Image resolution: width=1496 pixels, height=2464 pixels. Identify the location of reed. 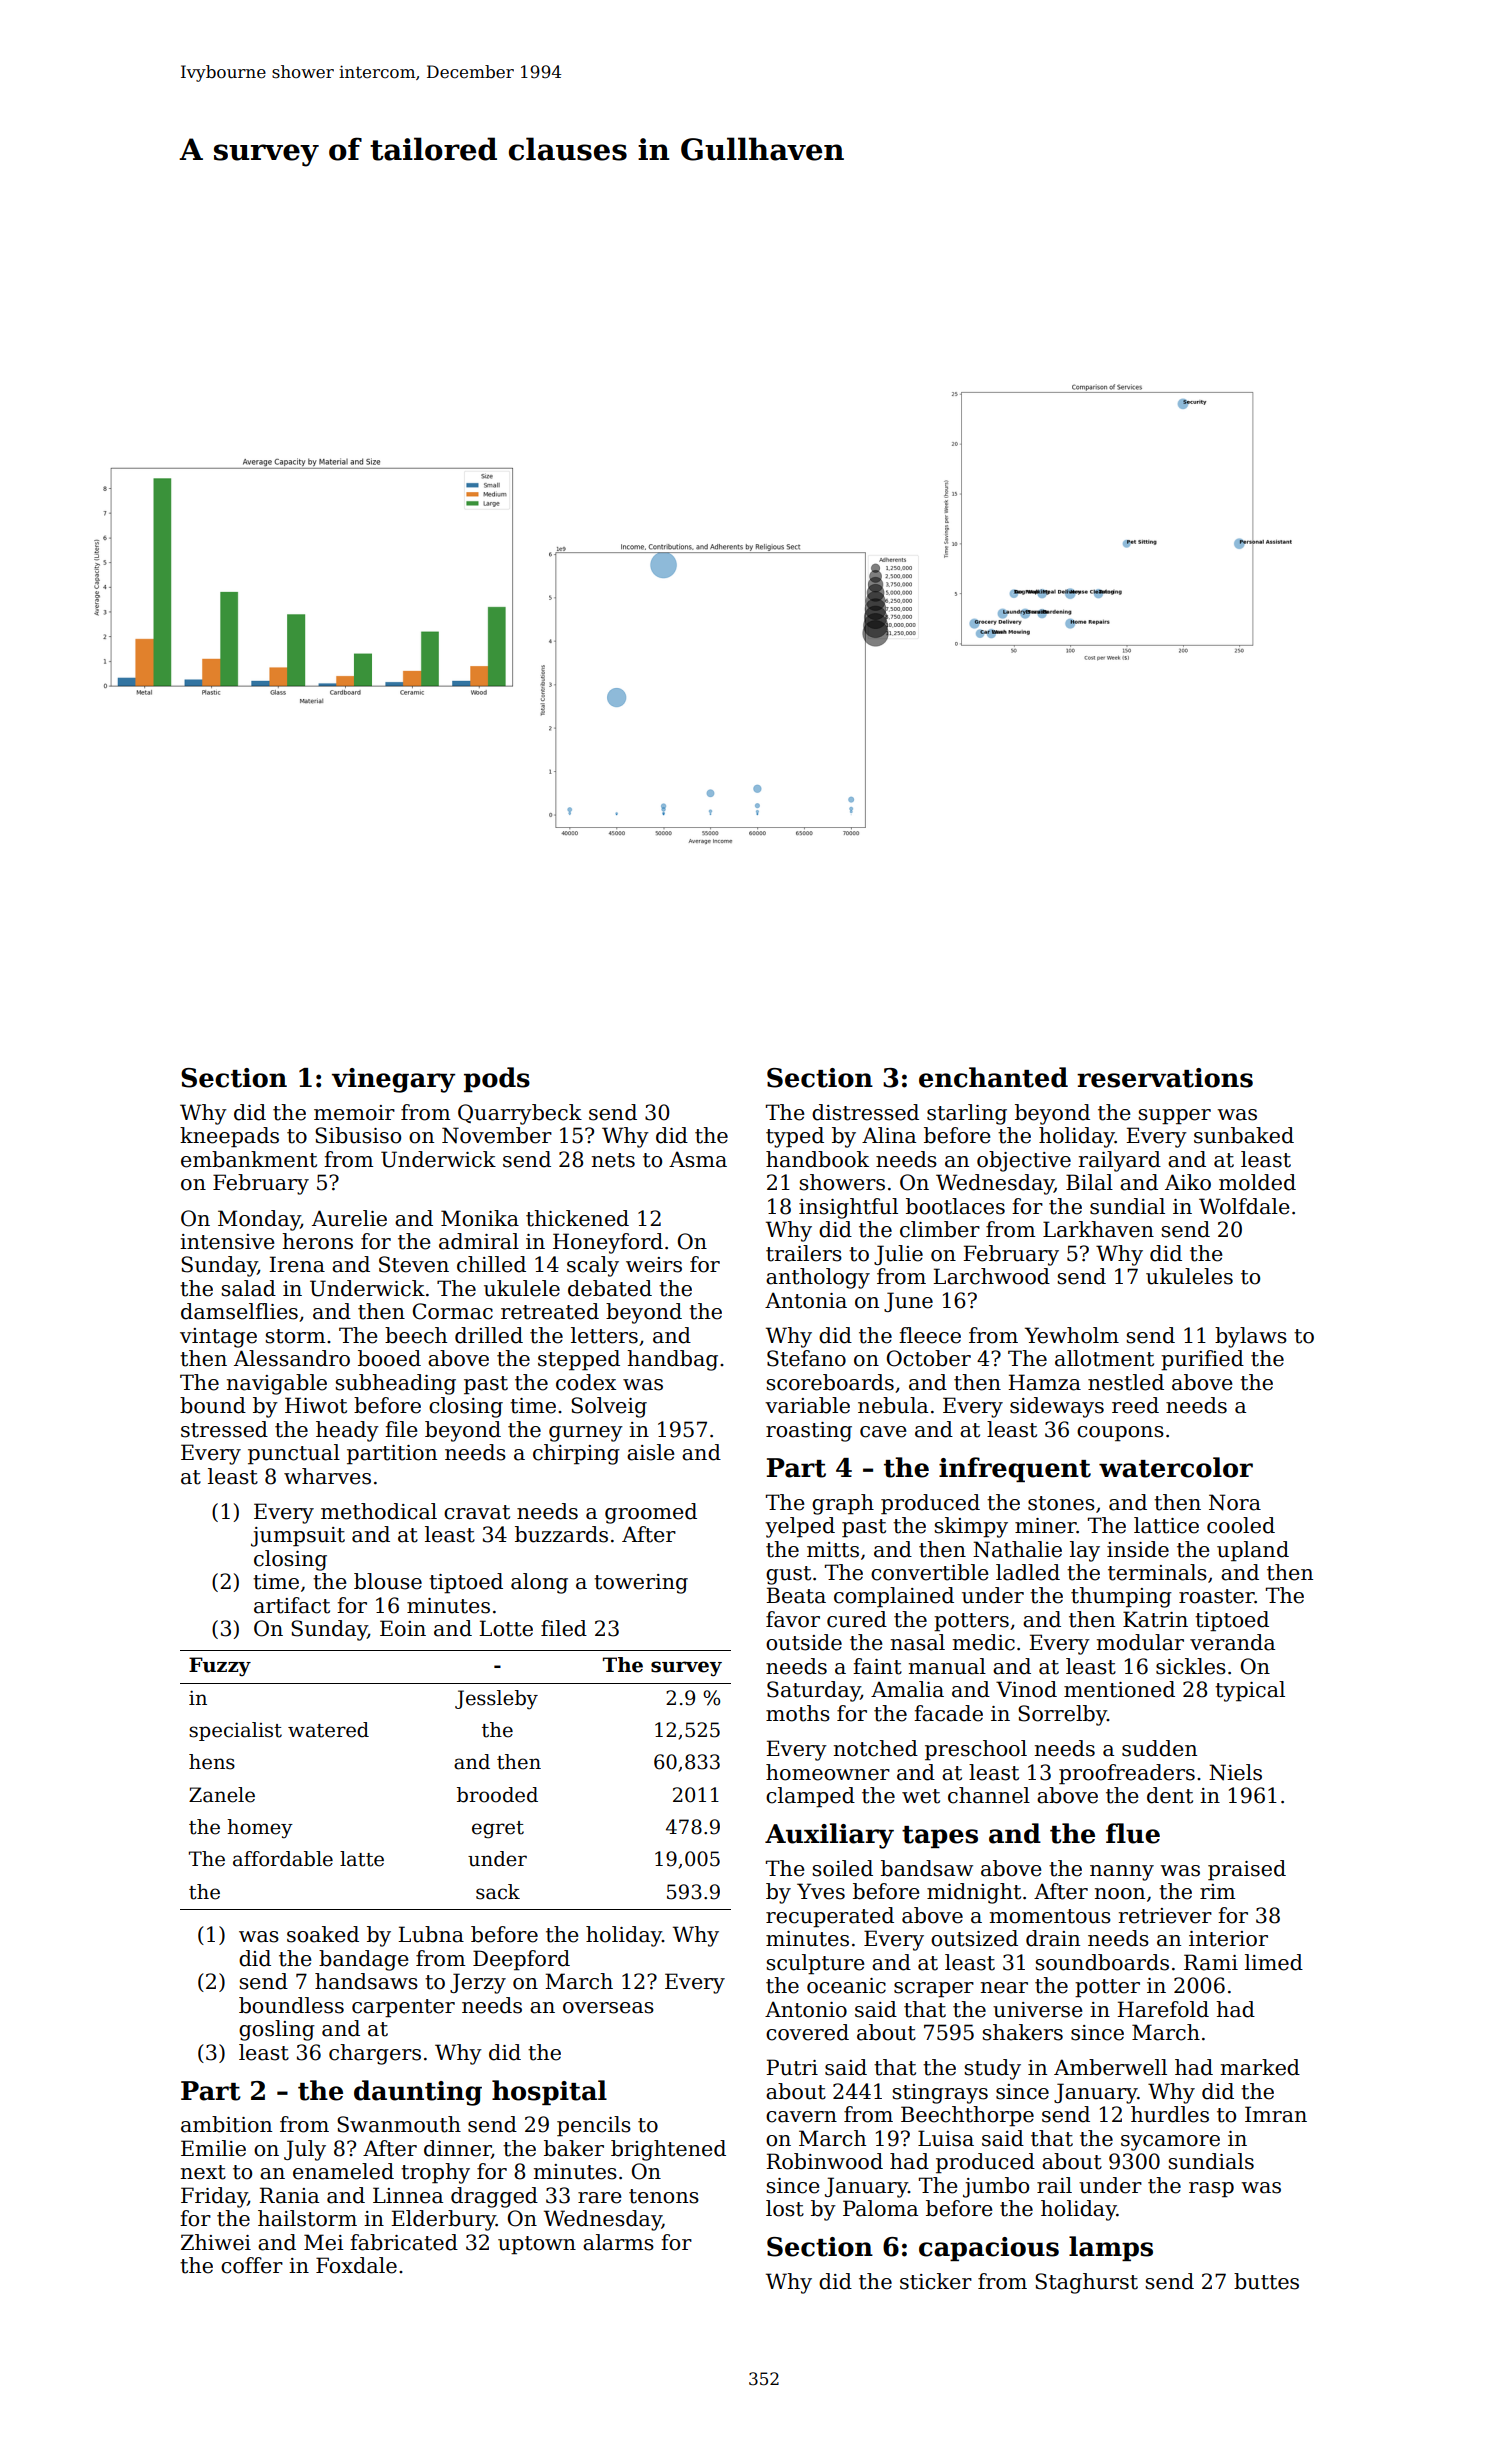
(1135, 1405).
